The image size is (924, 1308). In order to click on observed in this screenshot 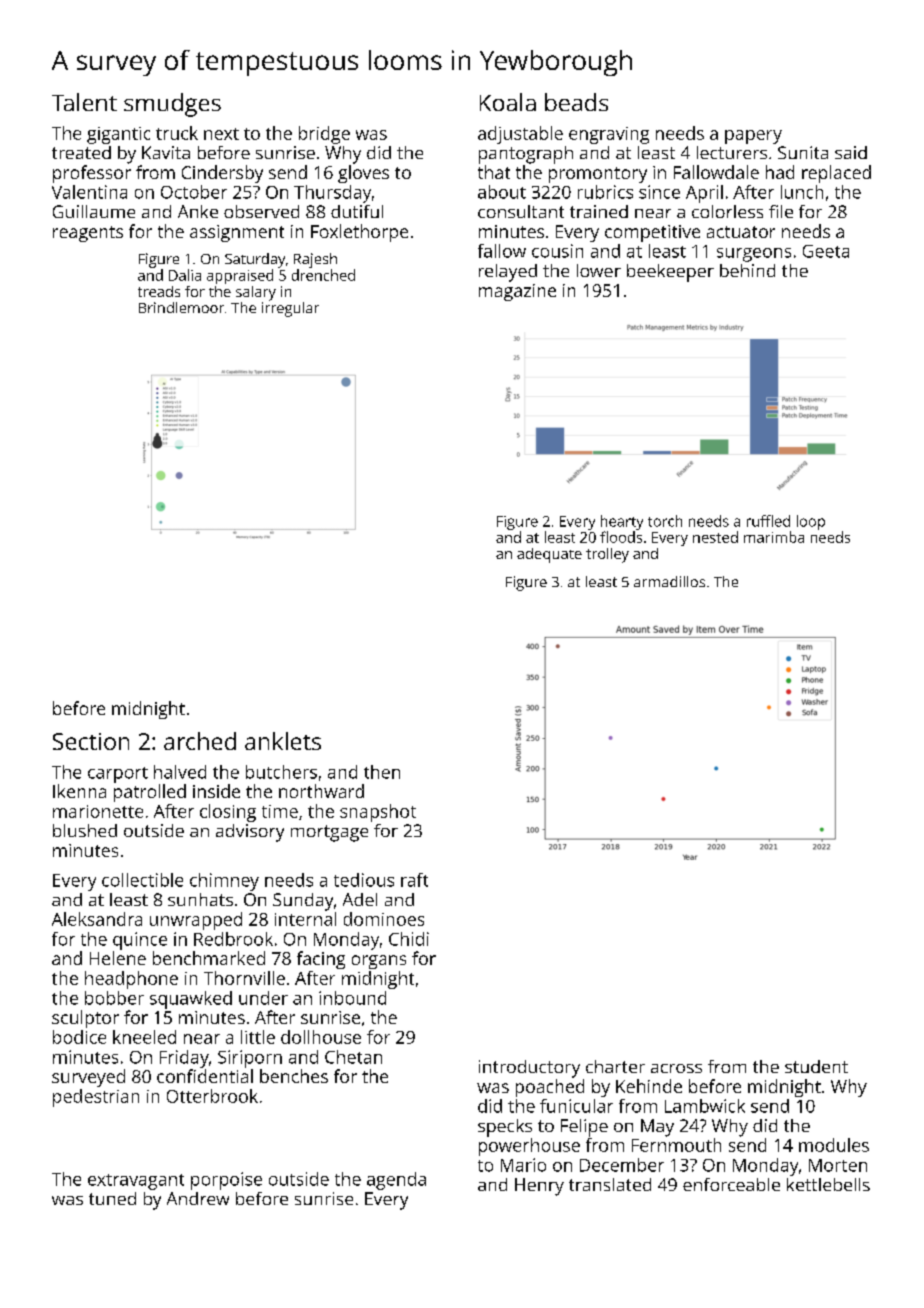, I will do `click(261, 211)`.
